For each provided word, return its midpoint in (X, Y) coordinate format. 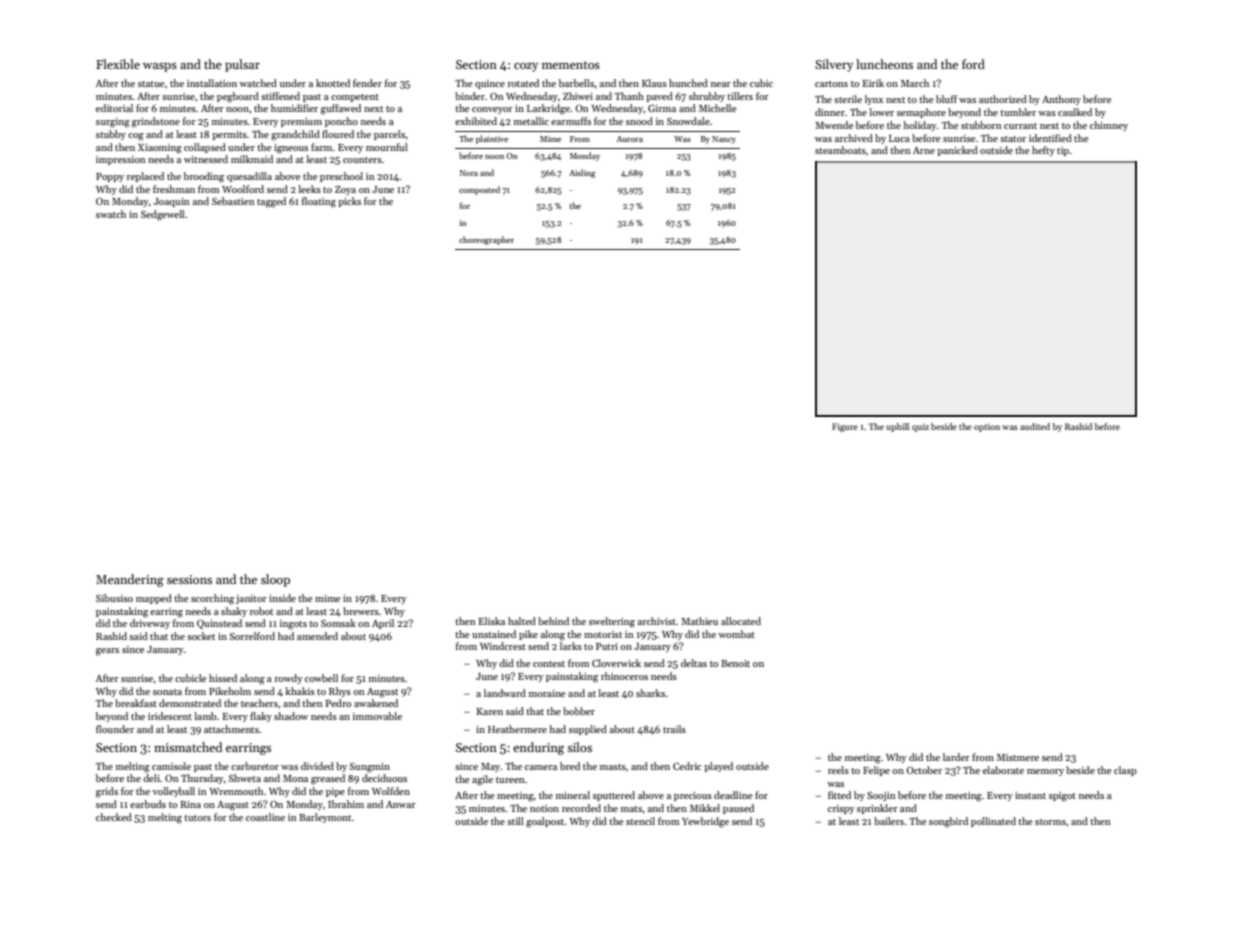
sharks (650, 693)
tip (1063, 151)
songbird (948, 822)
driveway (150, 624)
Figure (845, 427)
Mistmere (1018, 757)
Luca (899, 138)
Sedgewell (163, 215)
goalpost (545, 822)
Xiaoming (160, 149)
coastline (265, 817)
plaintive (492, 139)
